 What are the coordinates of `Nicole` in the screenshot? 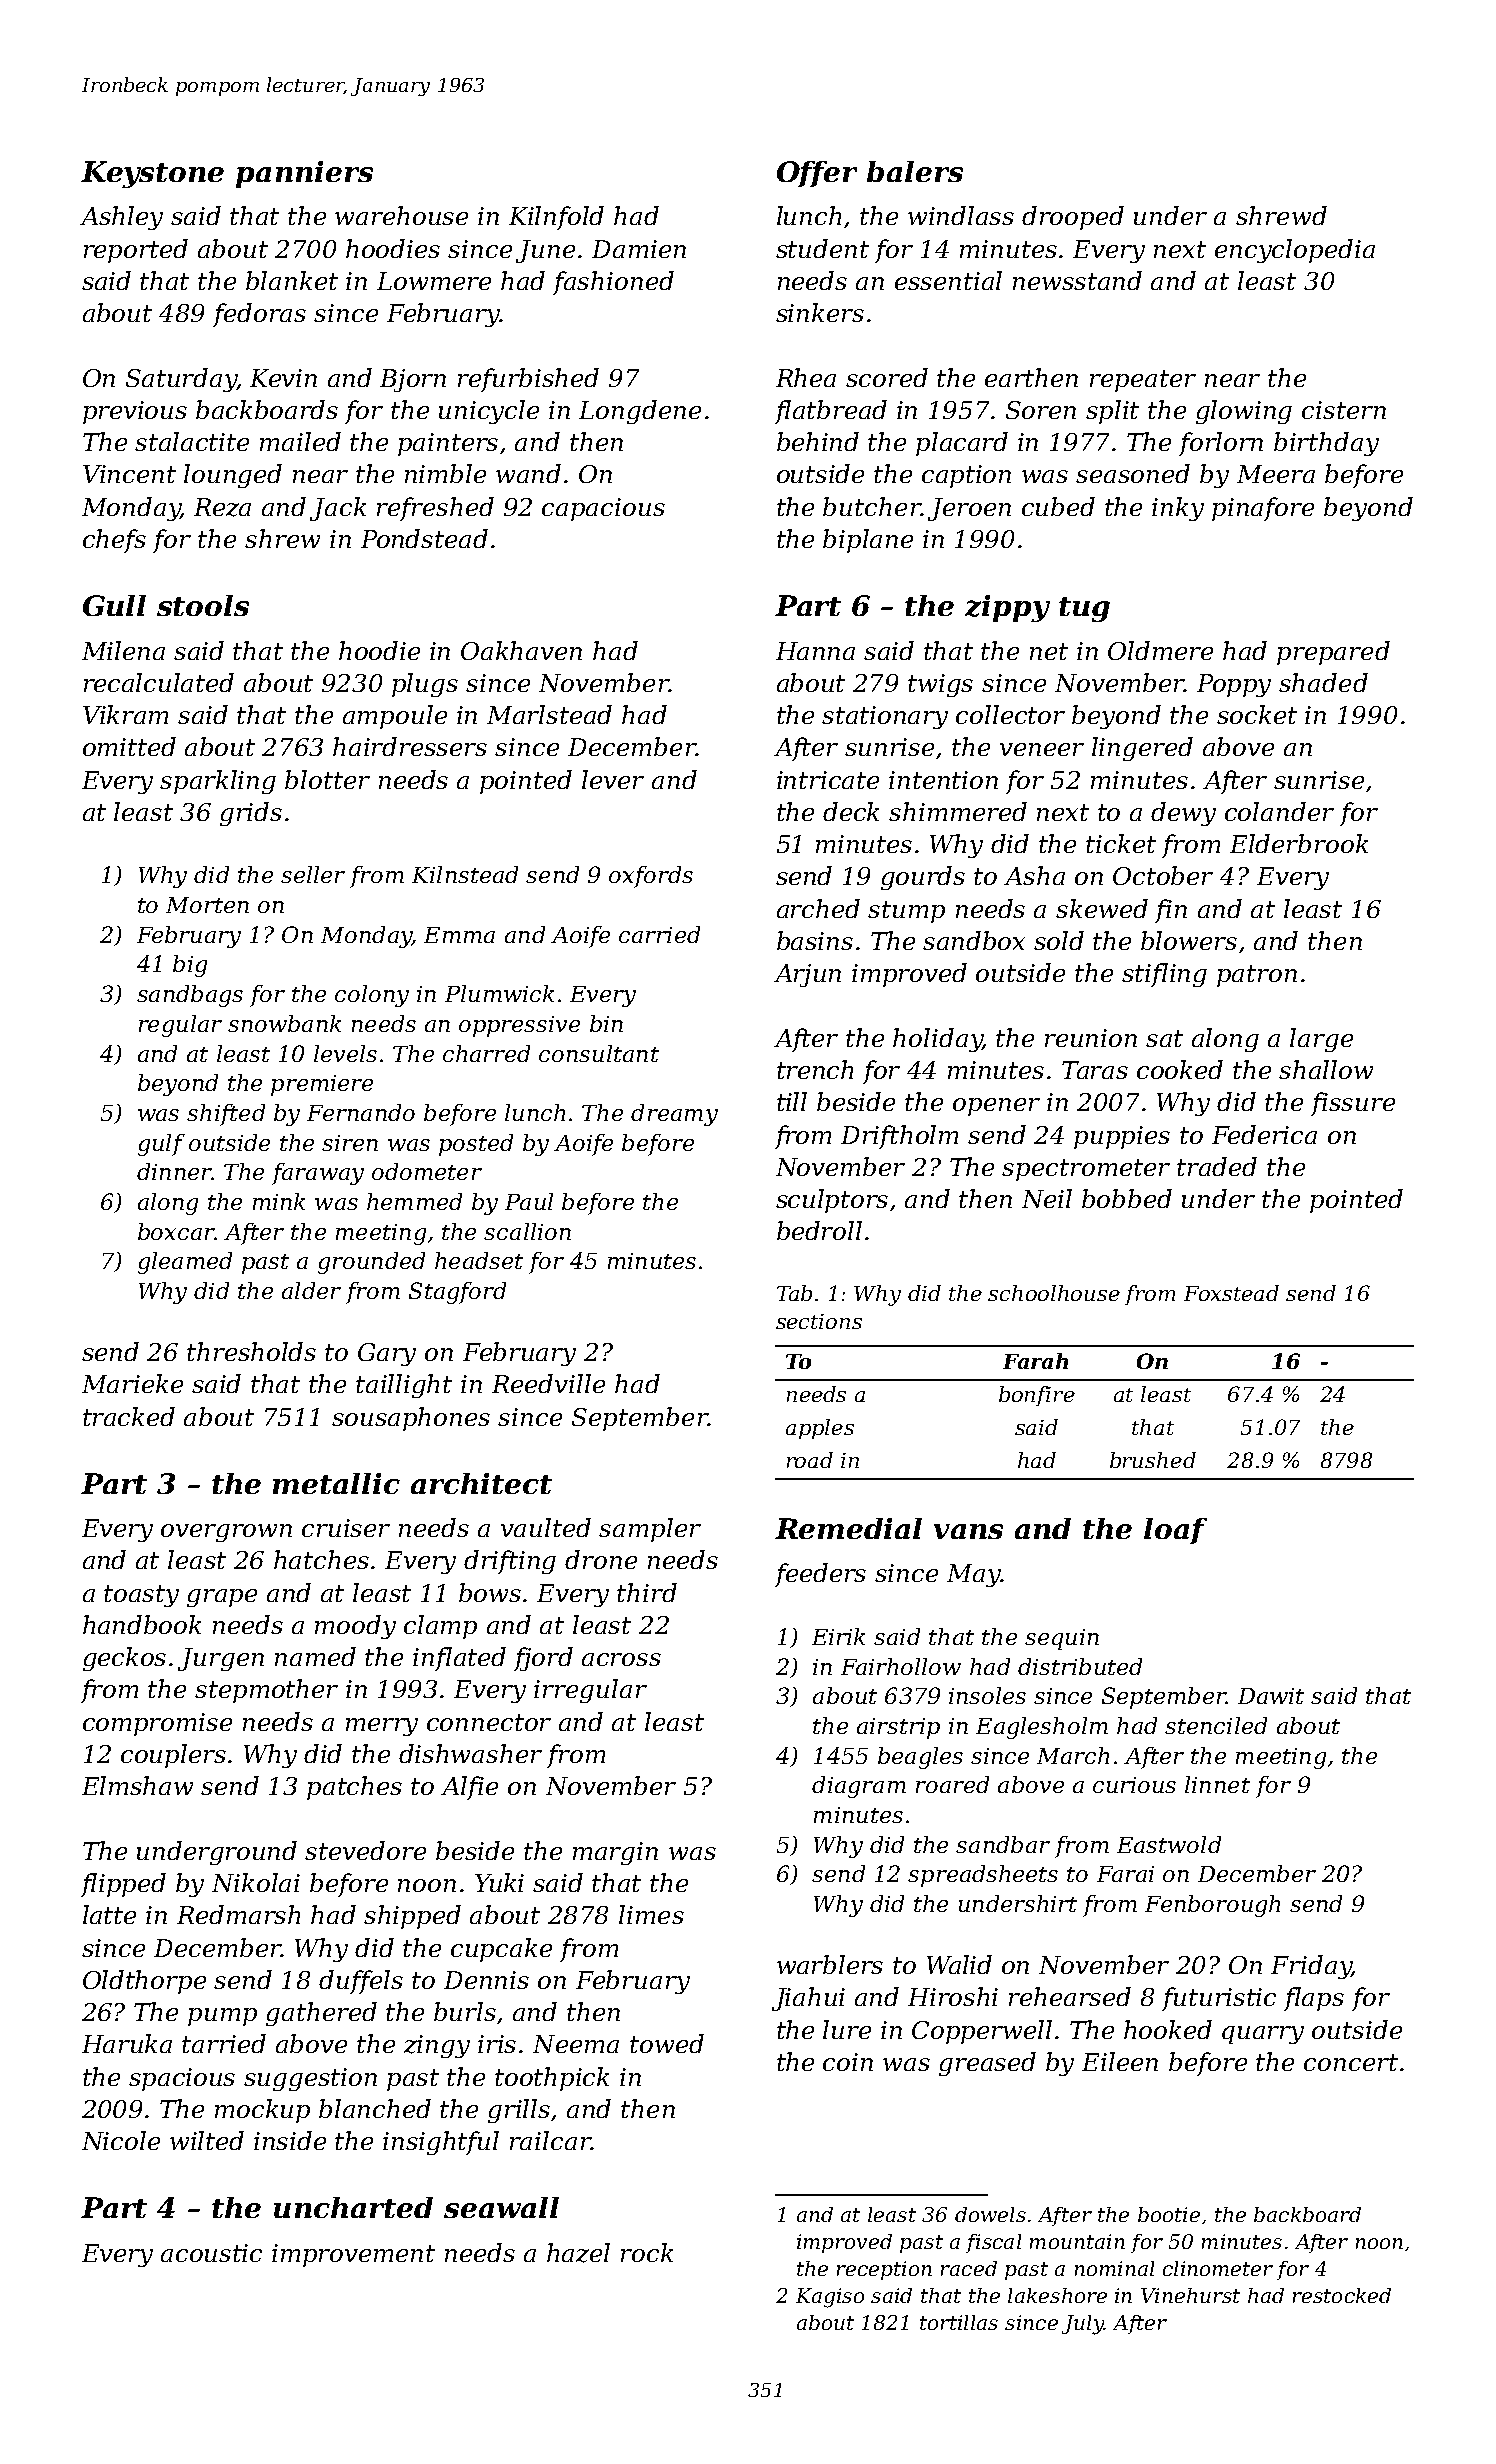 It's located at (121, 2140).
